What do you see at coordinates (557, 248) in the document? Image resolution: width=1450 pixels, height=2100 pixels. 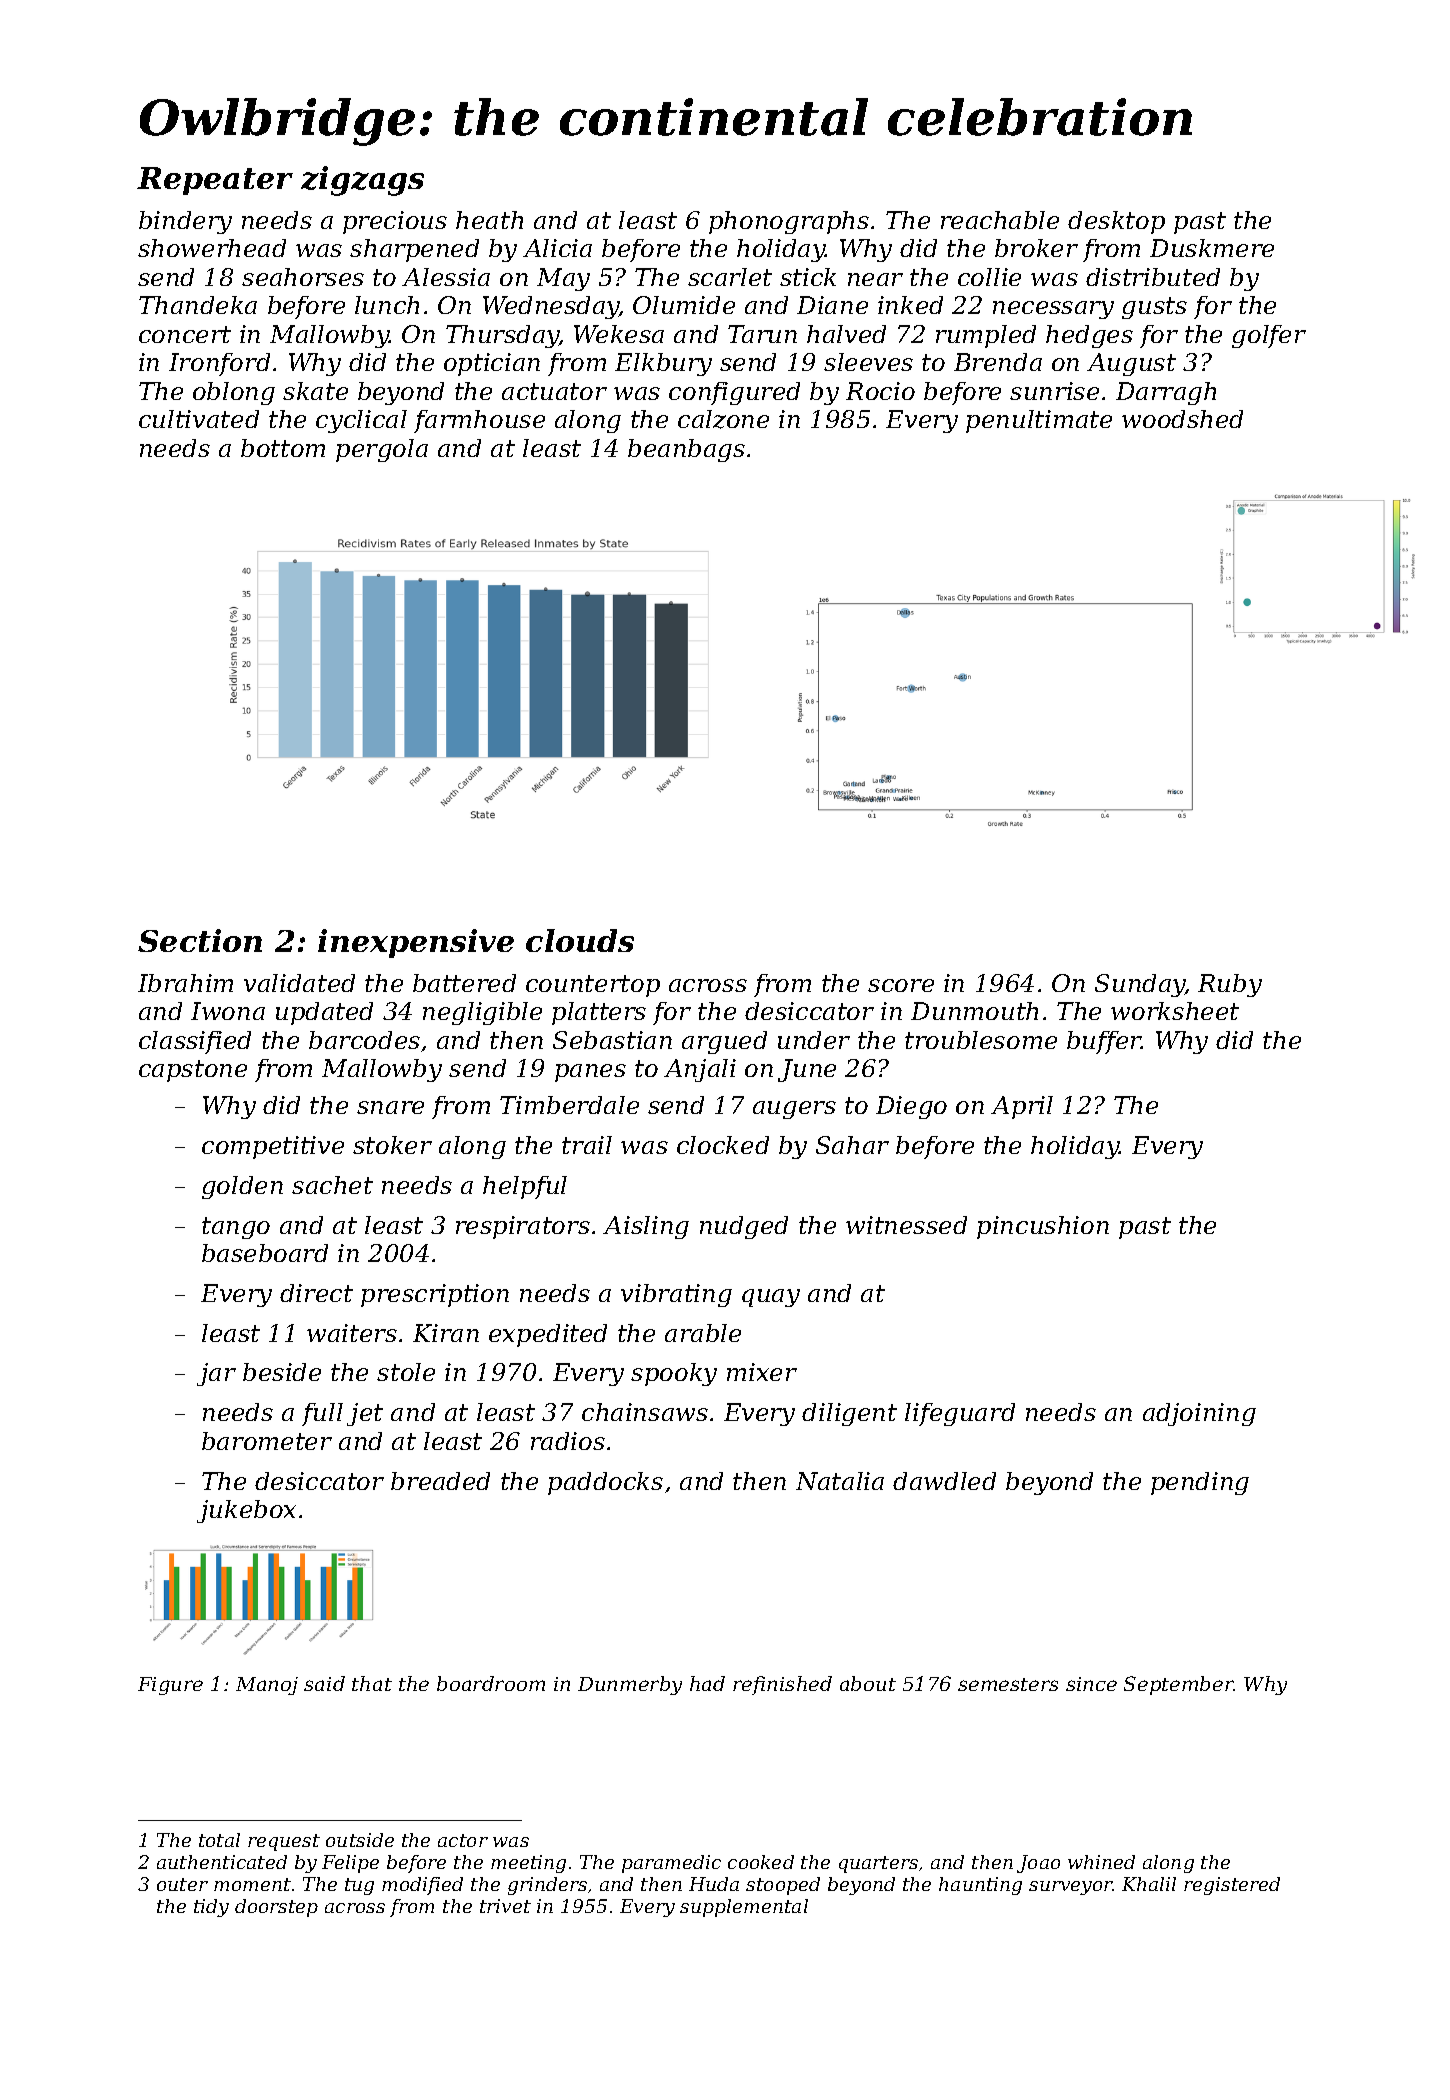 I see `Alicia` at bounding box center [557, 248].
